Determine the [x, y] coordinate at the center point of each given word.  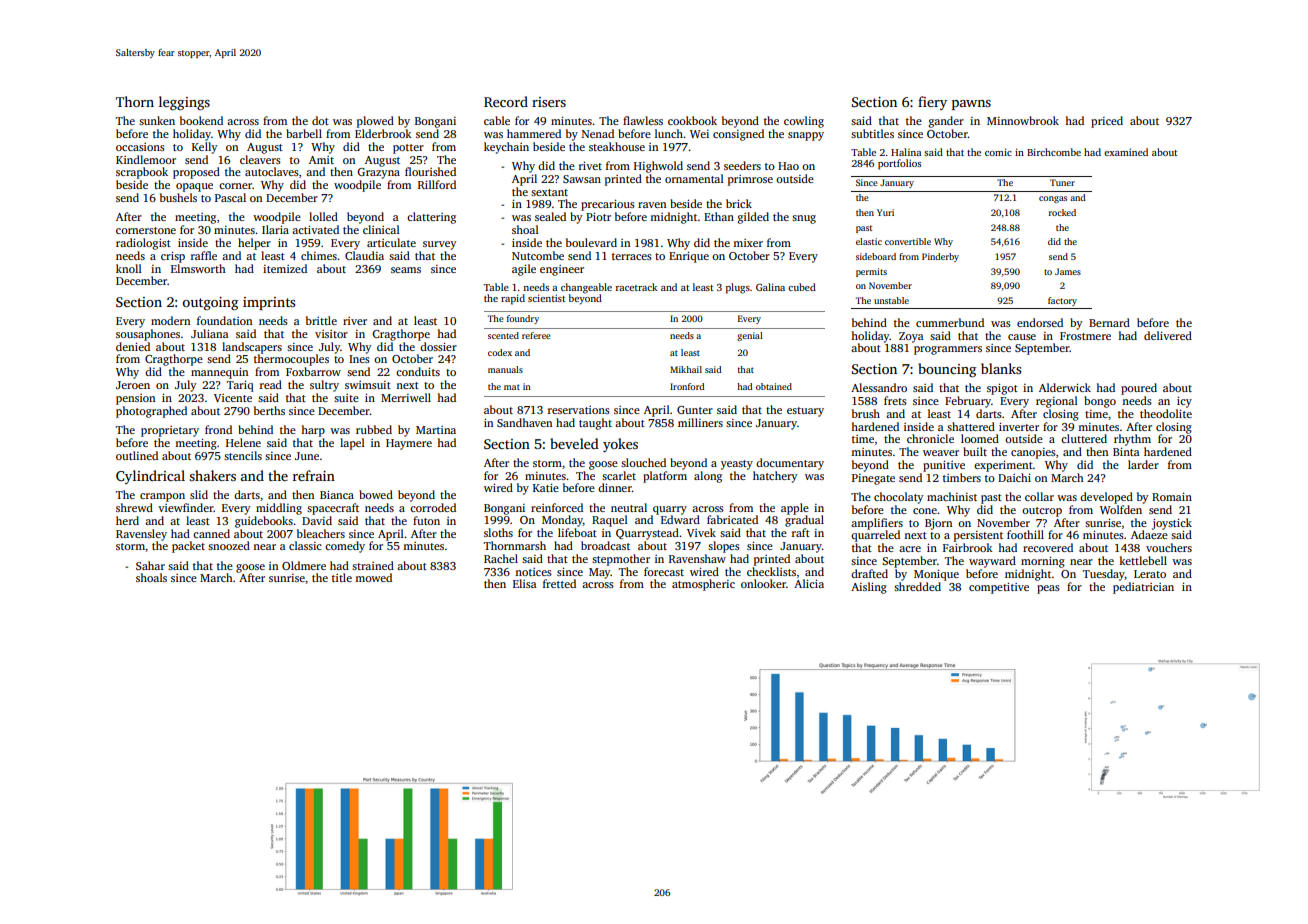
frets [895, 400]
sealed [550, 216]
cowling [804, 122]
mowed [373, 577]
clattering [431, 218]
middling [279, 509]
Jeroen [133, 385]
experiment [1003, 466]
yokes [620, 445]
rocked [1062, 212]
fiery [932, 103]
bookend [201, 120]
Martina [436, 430]
